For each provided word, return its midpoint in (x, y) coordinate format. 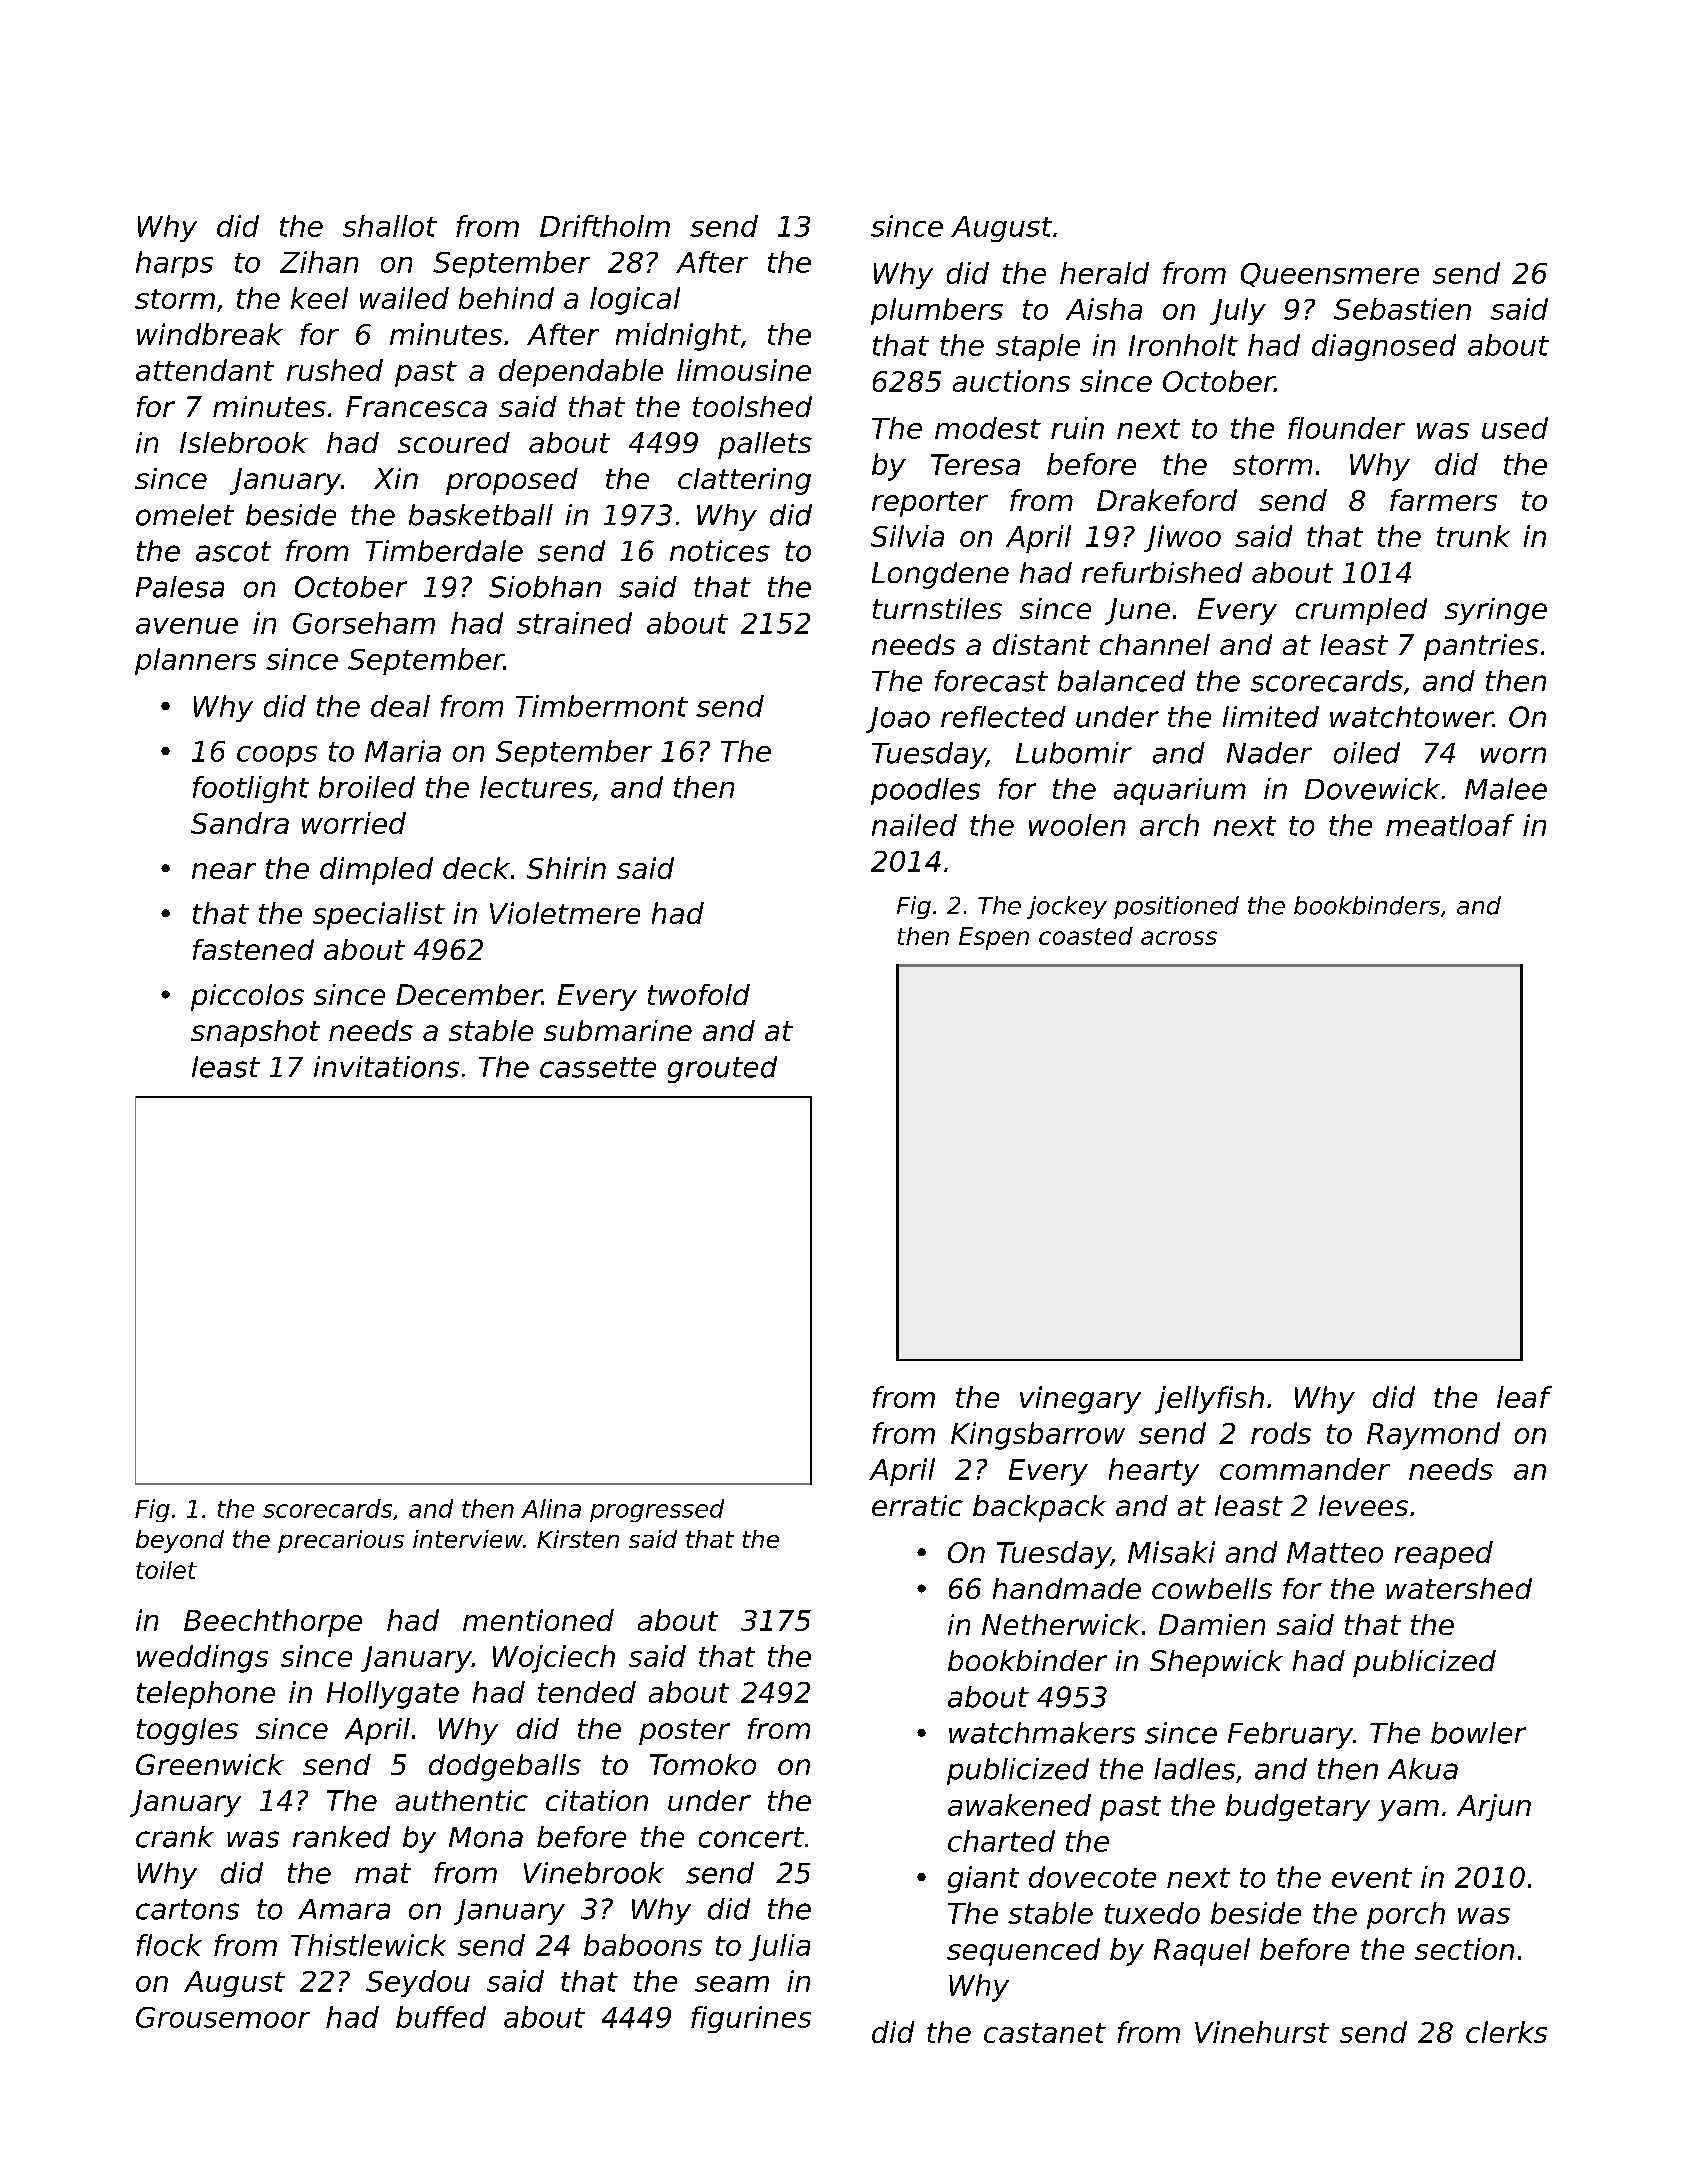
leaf (1524, 1397)
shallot (390, 226)
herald (1104, 273)
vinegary (1080, 1400)
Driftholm (605, 226)
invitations (386, 1067)
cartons (187, 1909)
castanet (1045, 2033)
